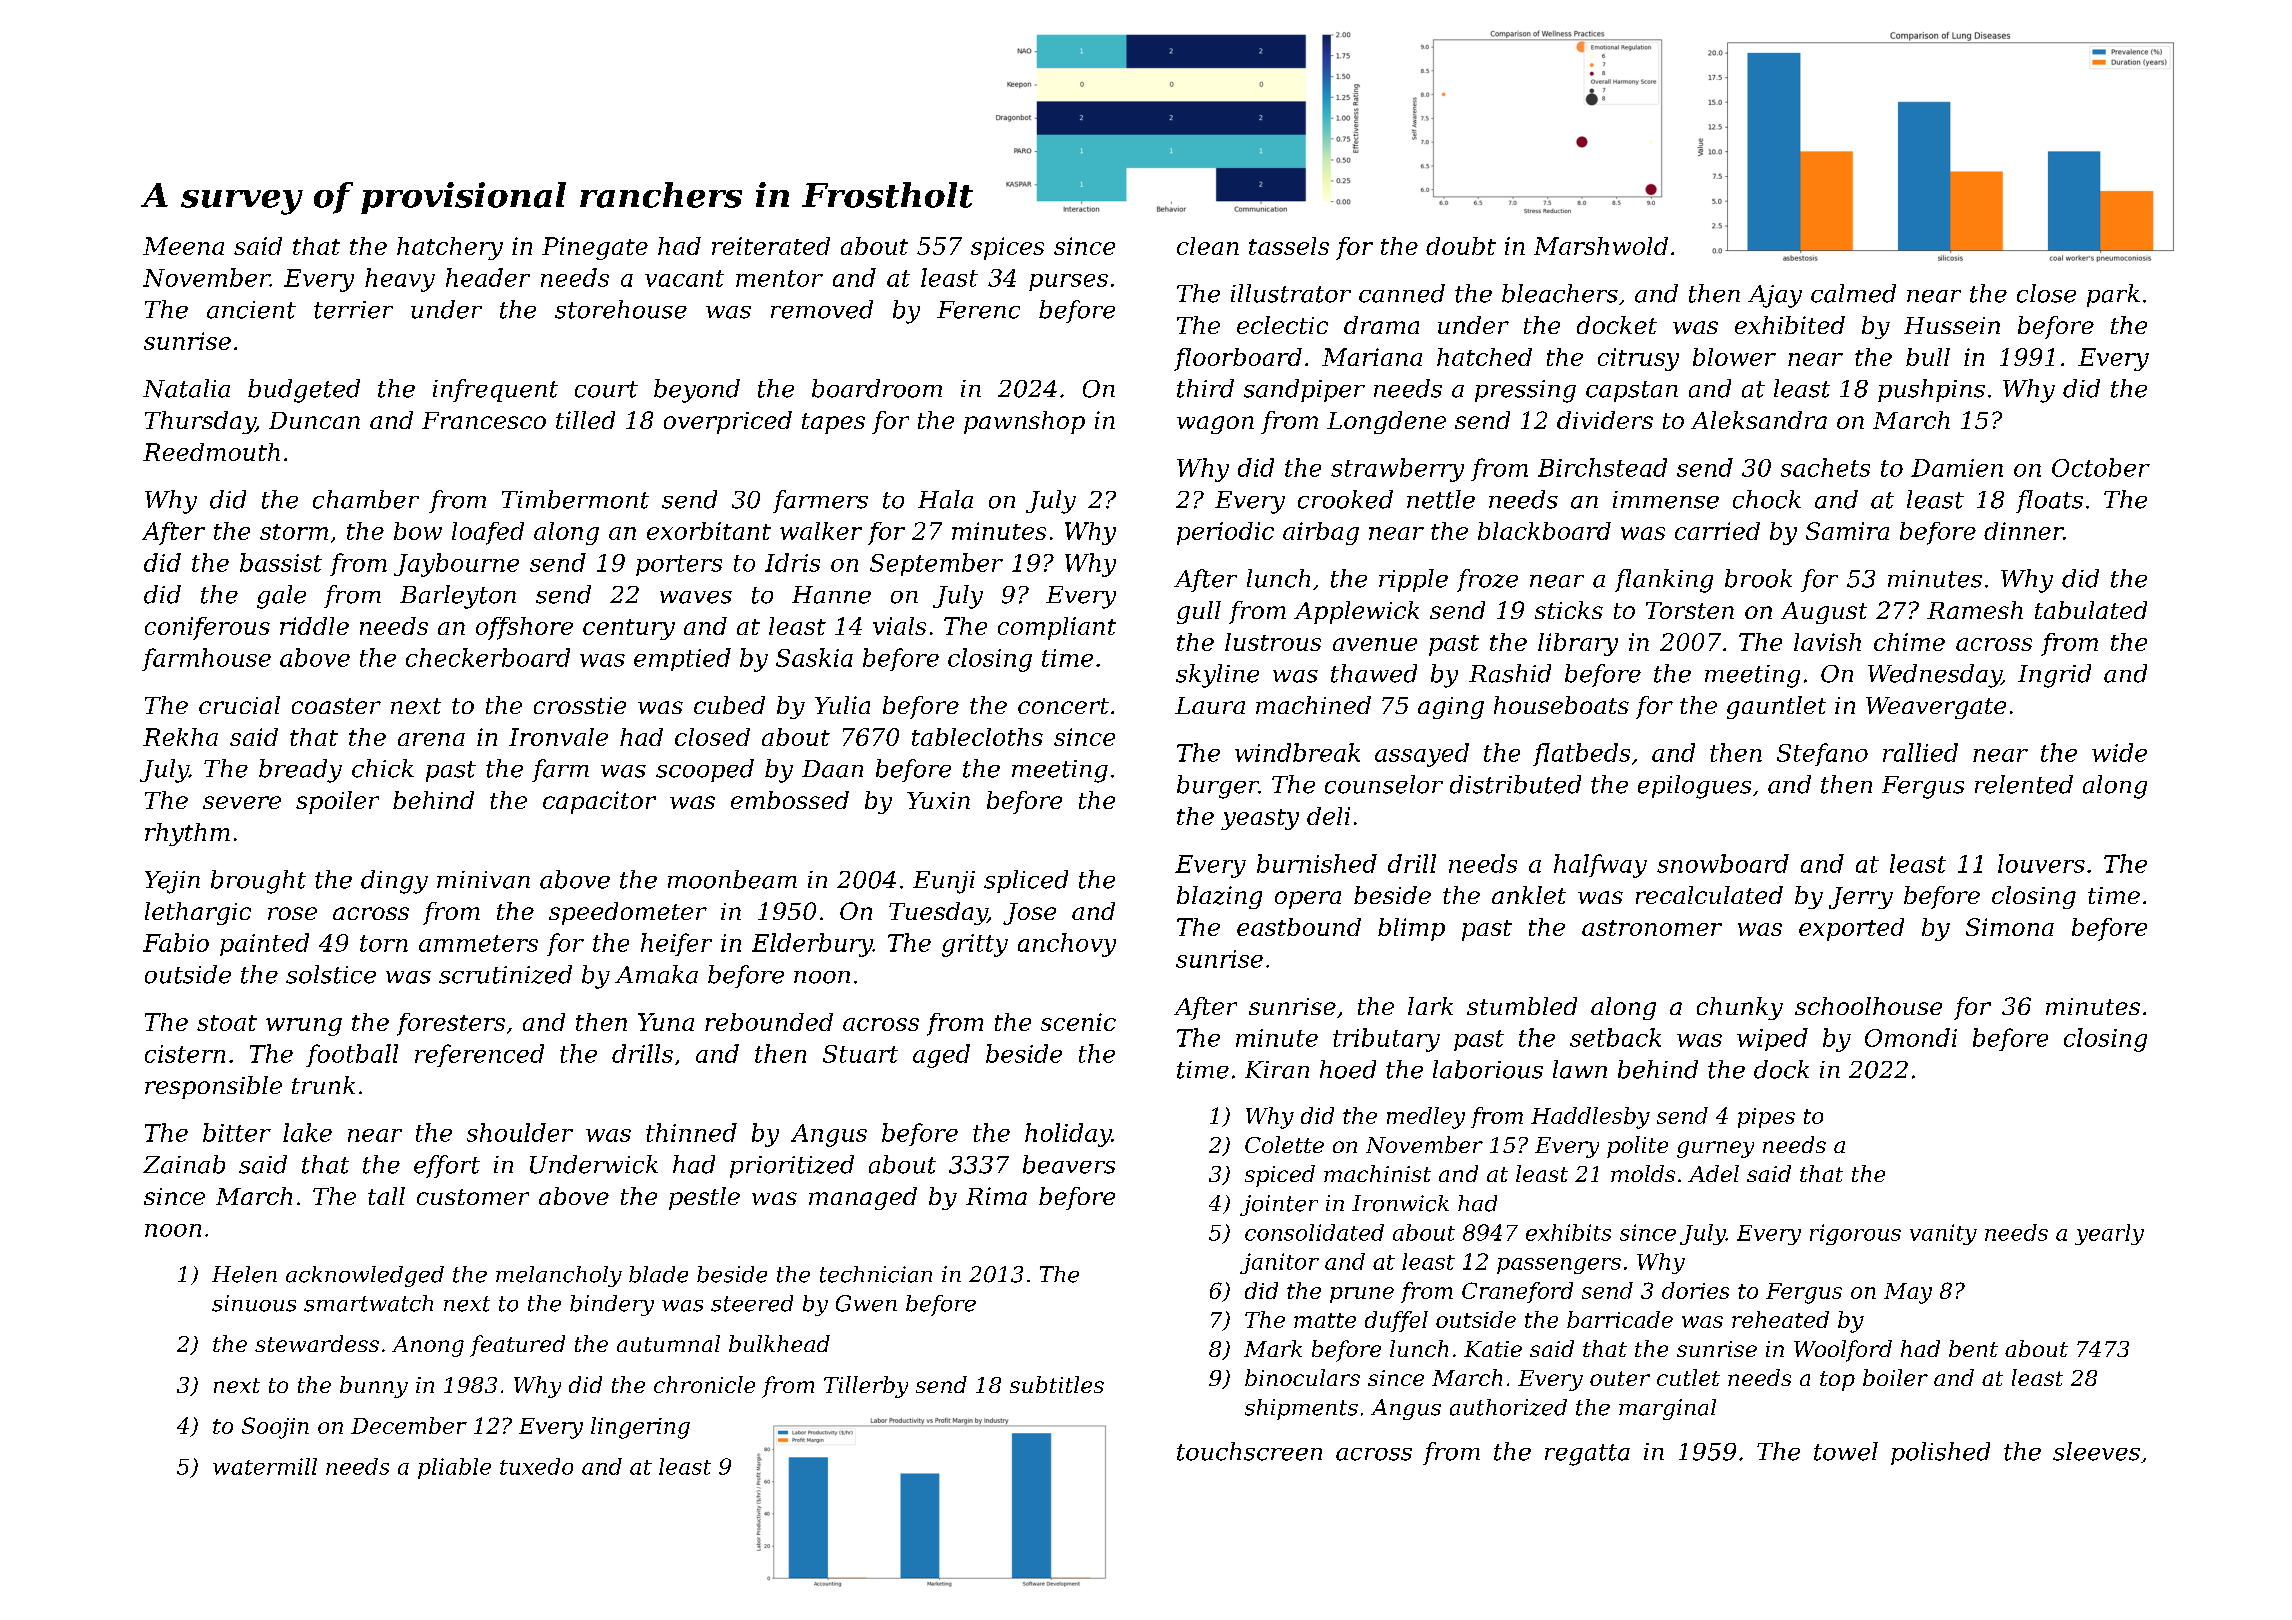 This screenshot has width=2292, height=1620. Describe the element at coordinates (2023, 531) in the screenshot. I see `dinner` at that location.
